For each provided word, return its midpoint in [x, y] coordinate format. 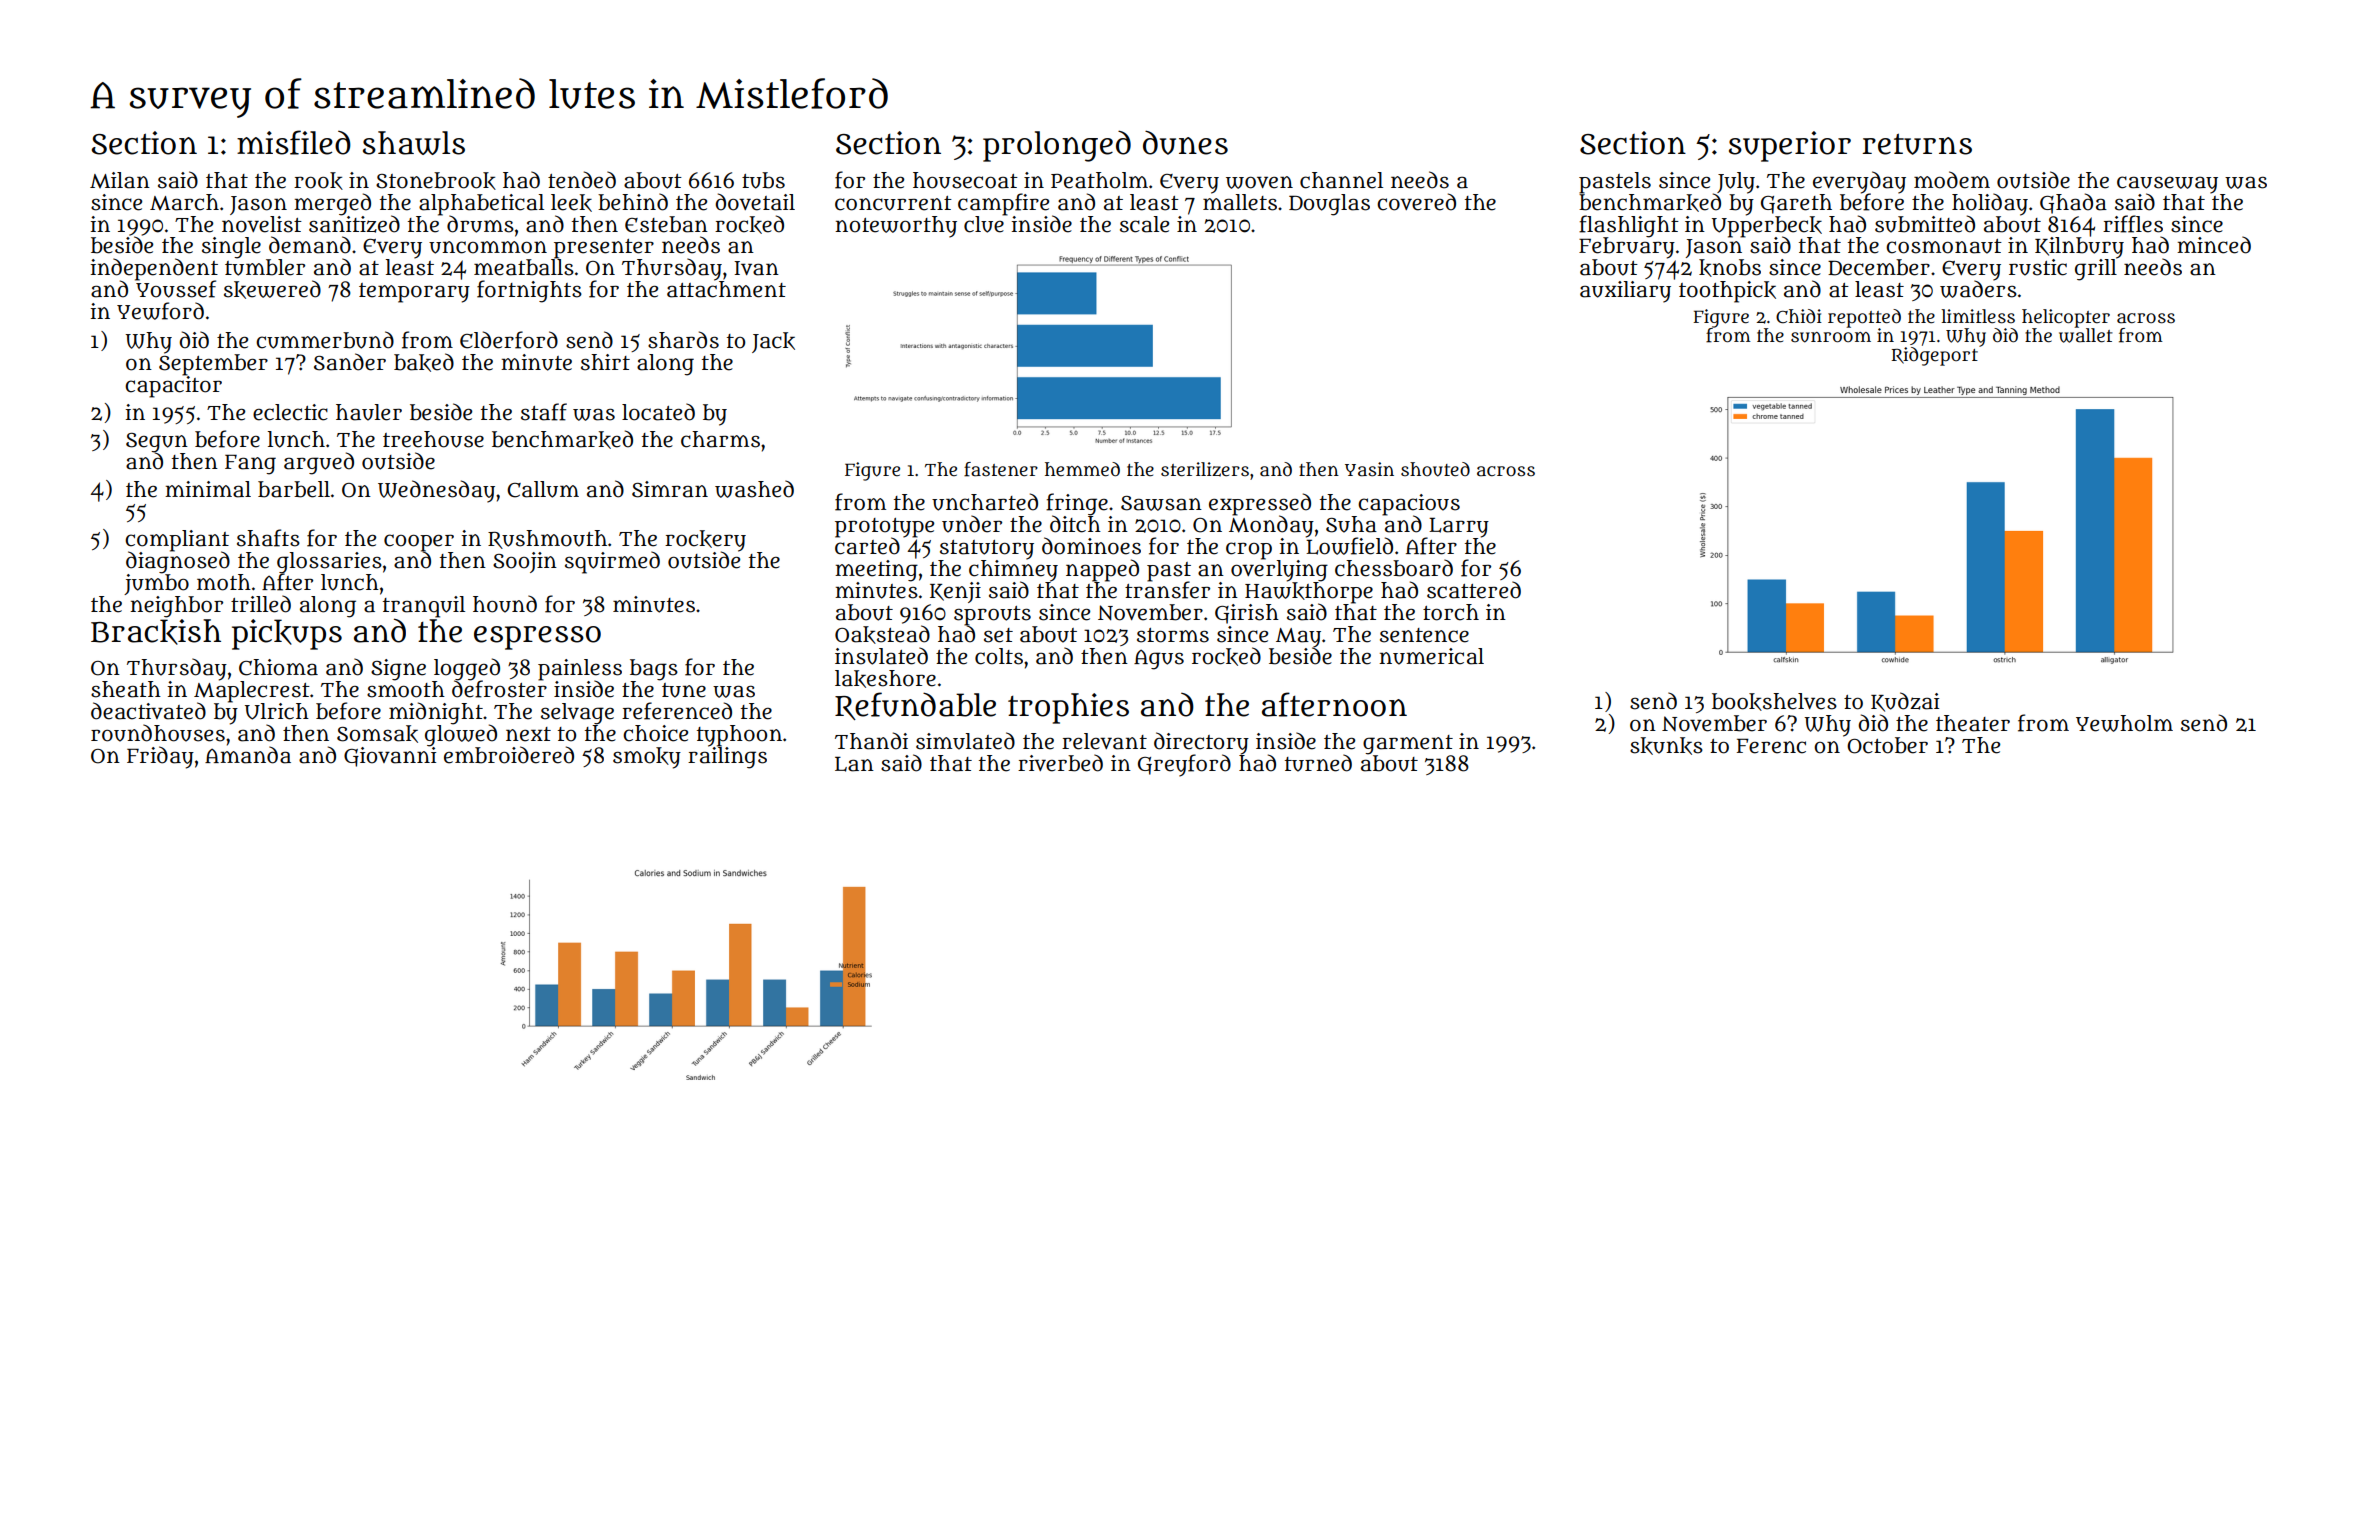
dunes [1185, 142]
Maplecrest [252, 691]
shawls [414, 143]
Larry [1459, 527]
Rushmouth [547, 539]
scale [1144, 224]
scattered [1474, 590]
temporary [414, 293]
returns [1917, 144]
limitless [1978, 316]
